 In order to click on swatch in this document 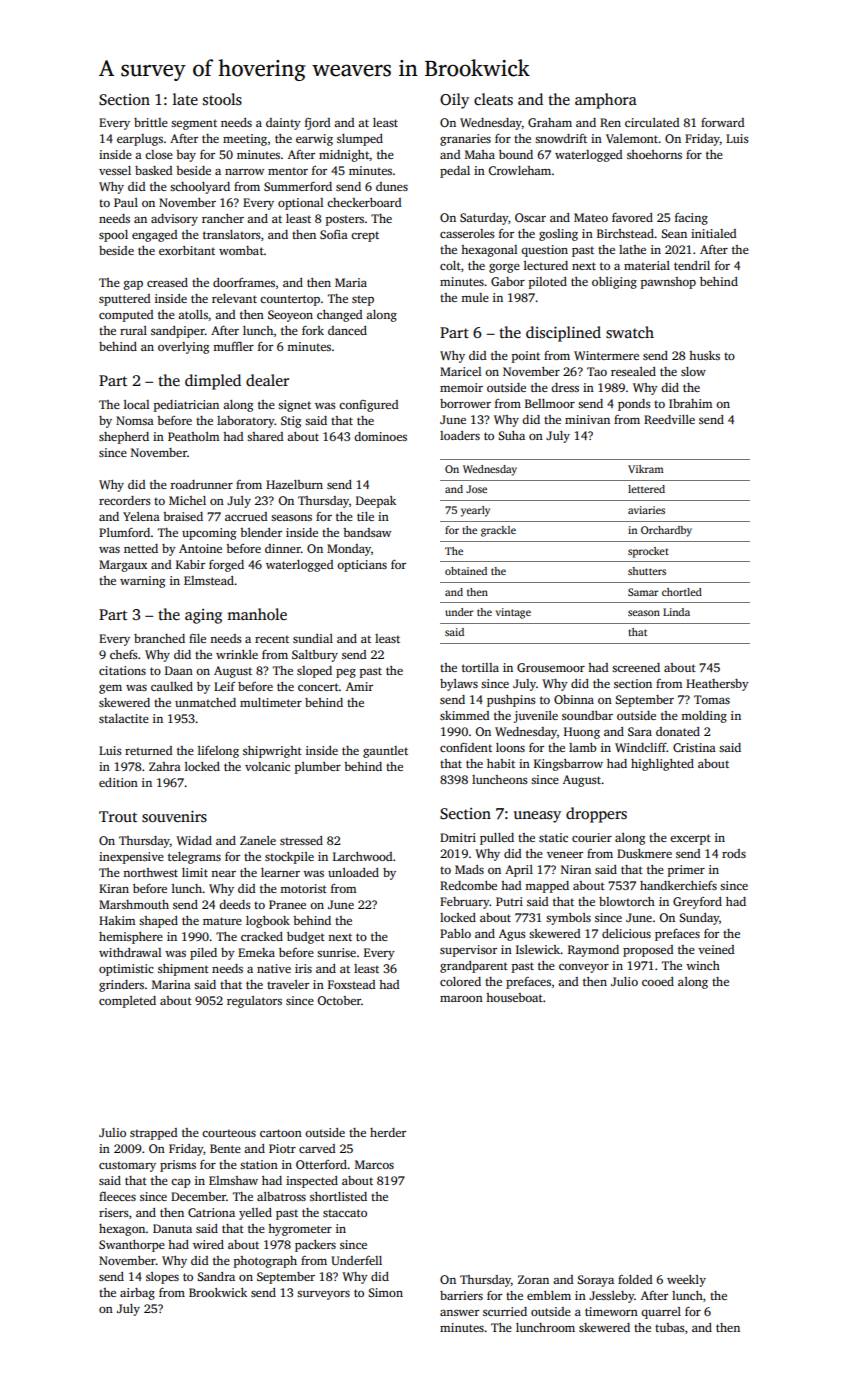, I will do `click(630, 332)`.
